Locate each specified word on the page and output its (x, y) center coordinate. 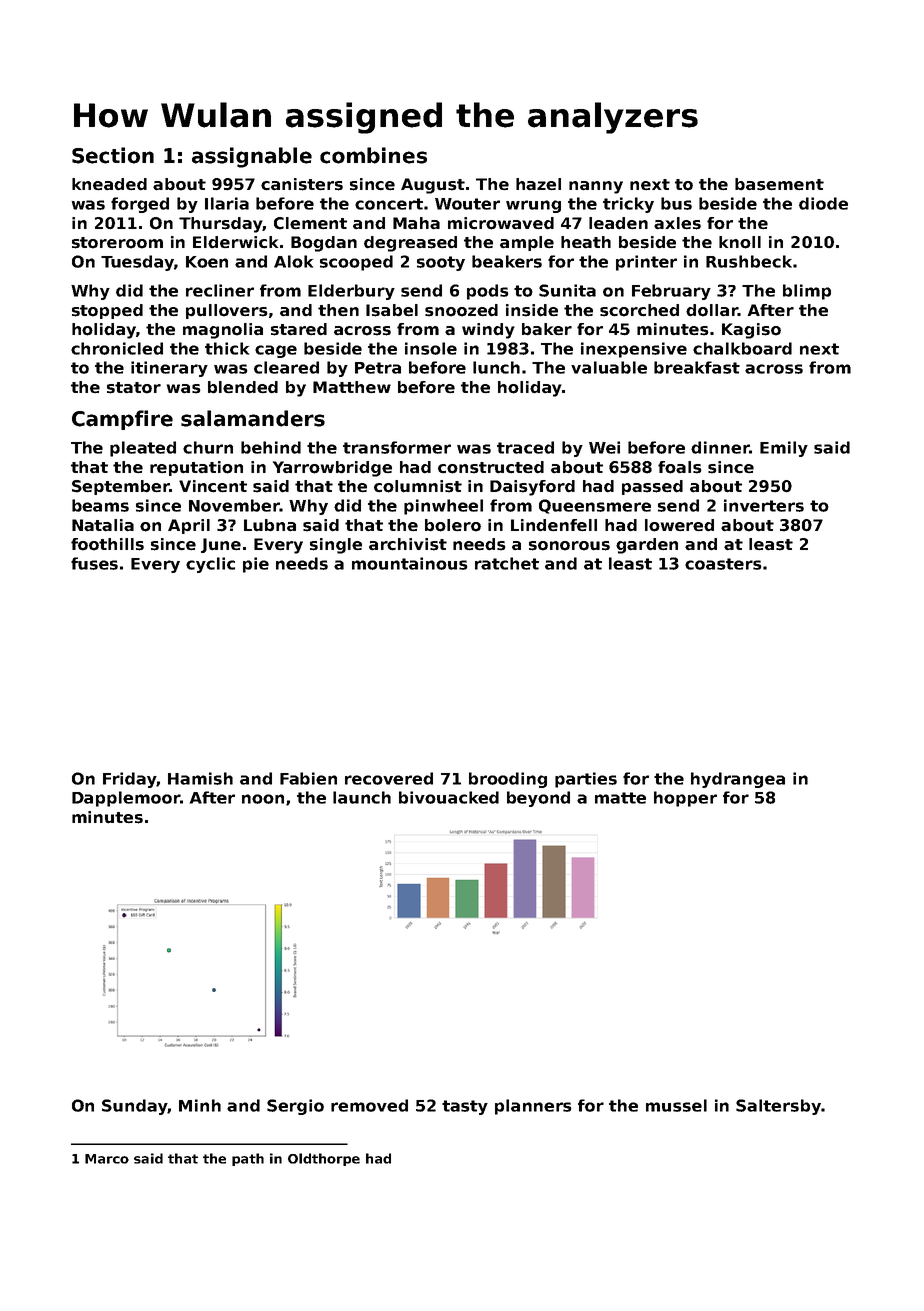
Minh (200, 1105)
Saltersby (778, 1107)
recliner (220, 290)
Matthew (352, 387)
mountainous (410, 563)
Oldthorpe (324, 1159)
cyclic (210, 565)
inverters (764, 505)
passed (652, 487)
